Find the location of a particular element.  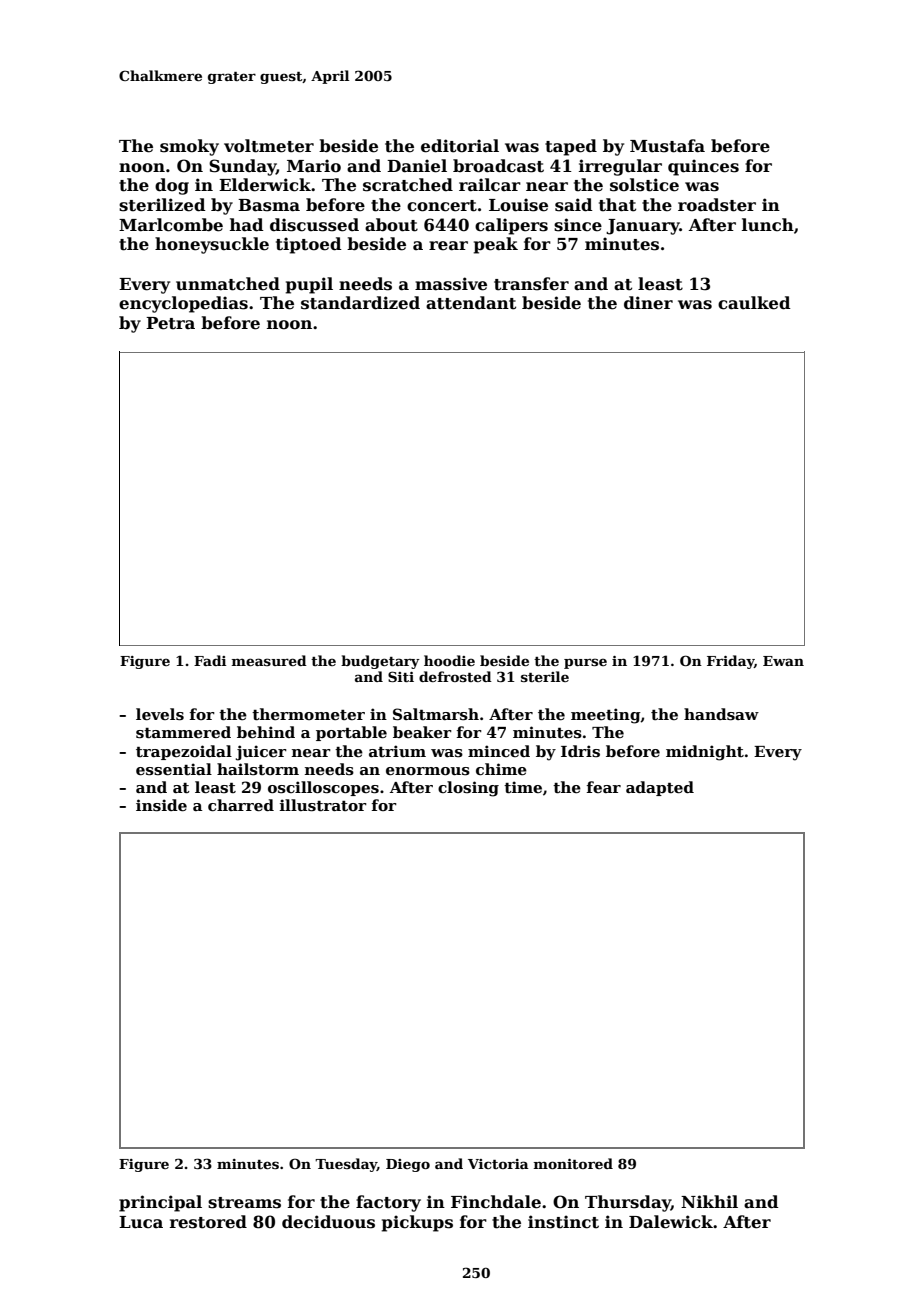

principal is located at coordinates (160, 1203).
